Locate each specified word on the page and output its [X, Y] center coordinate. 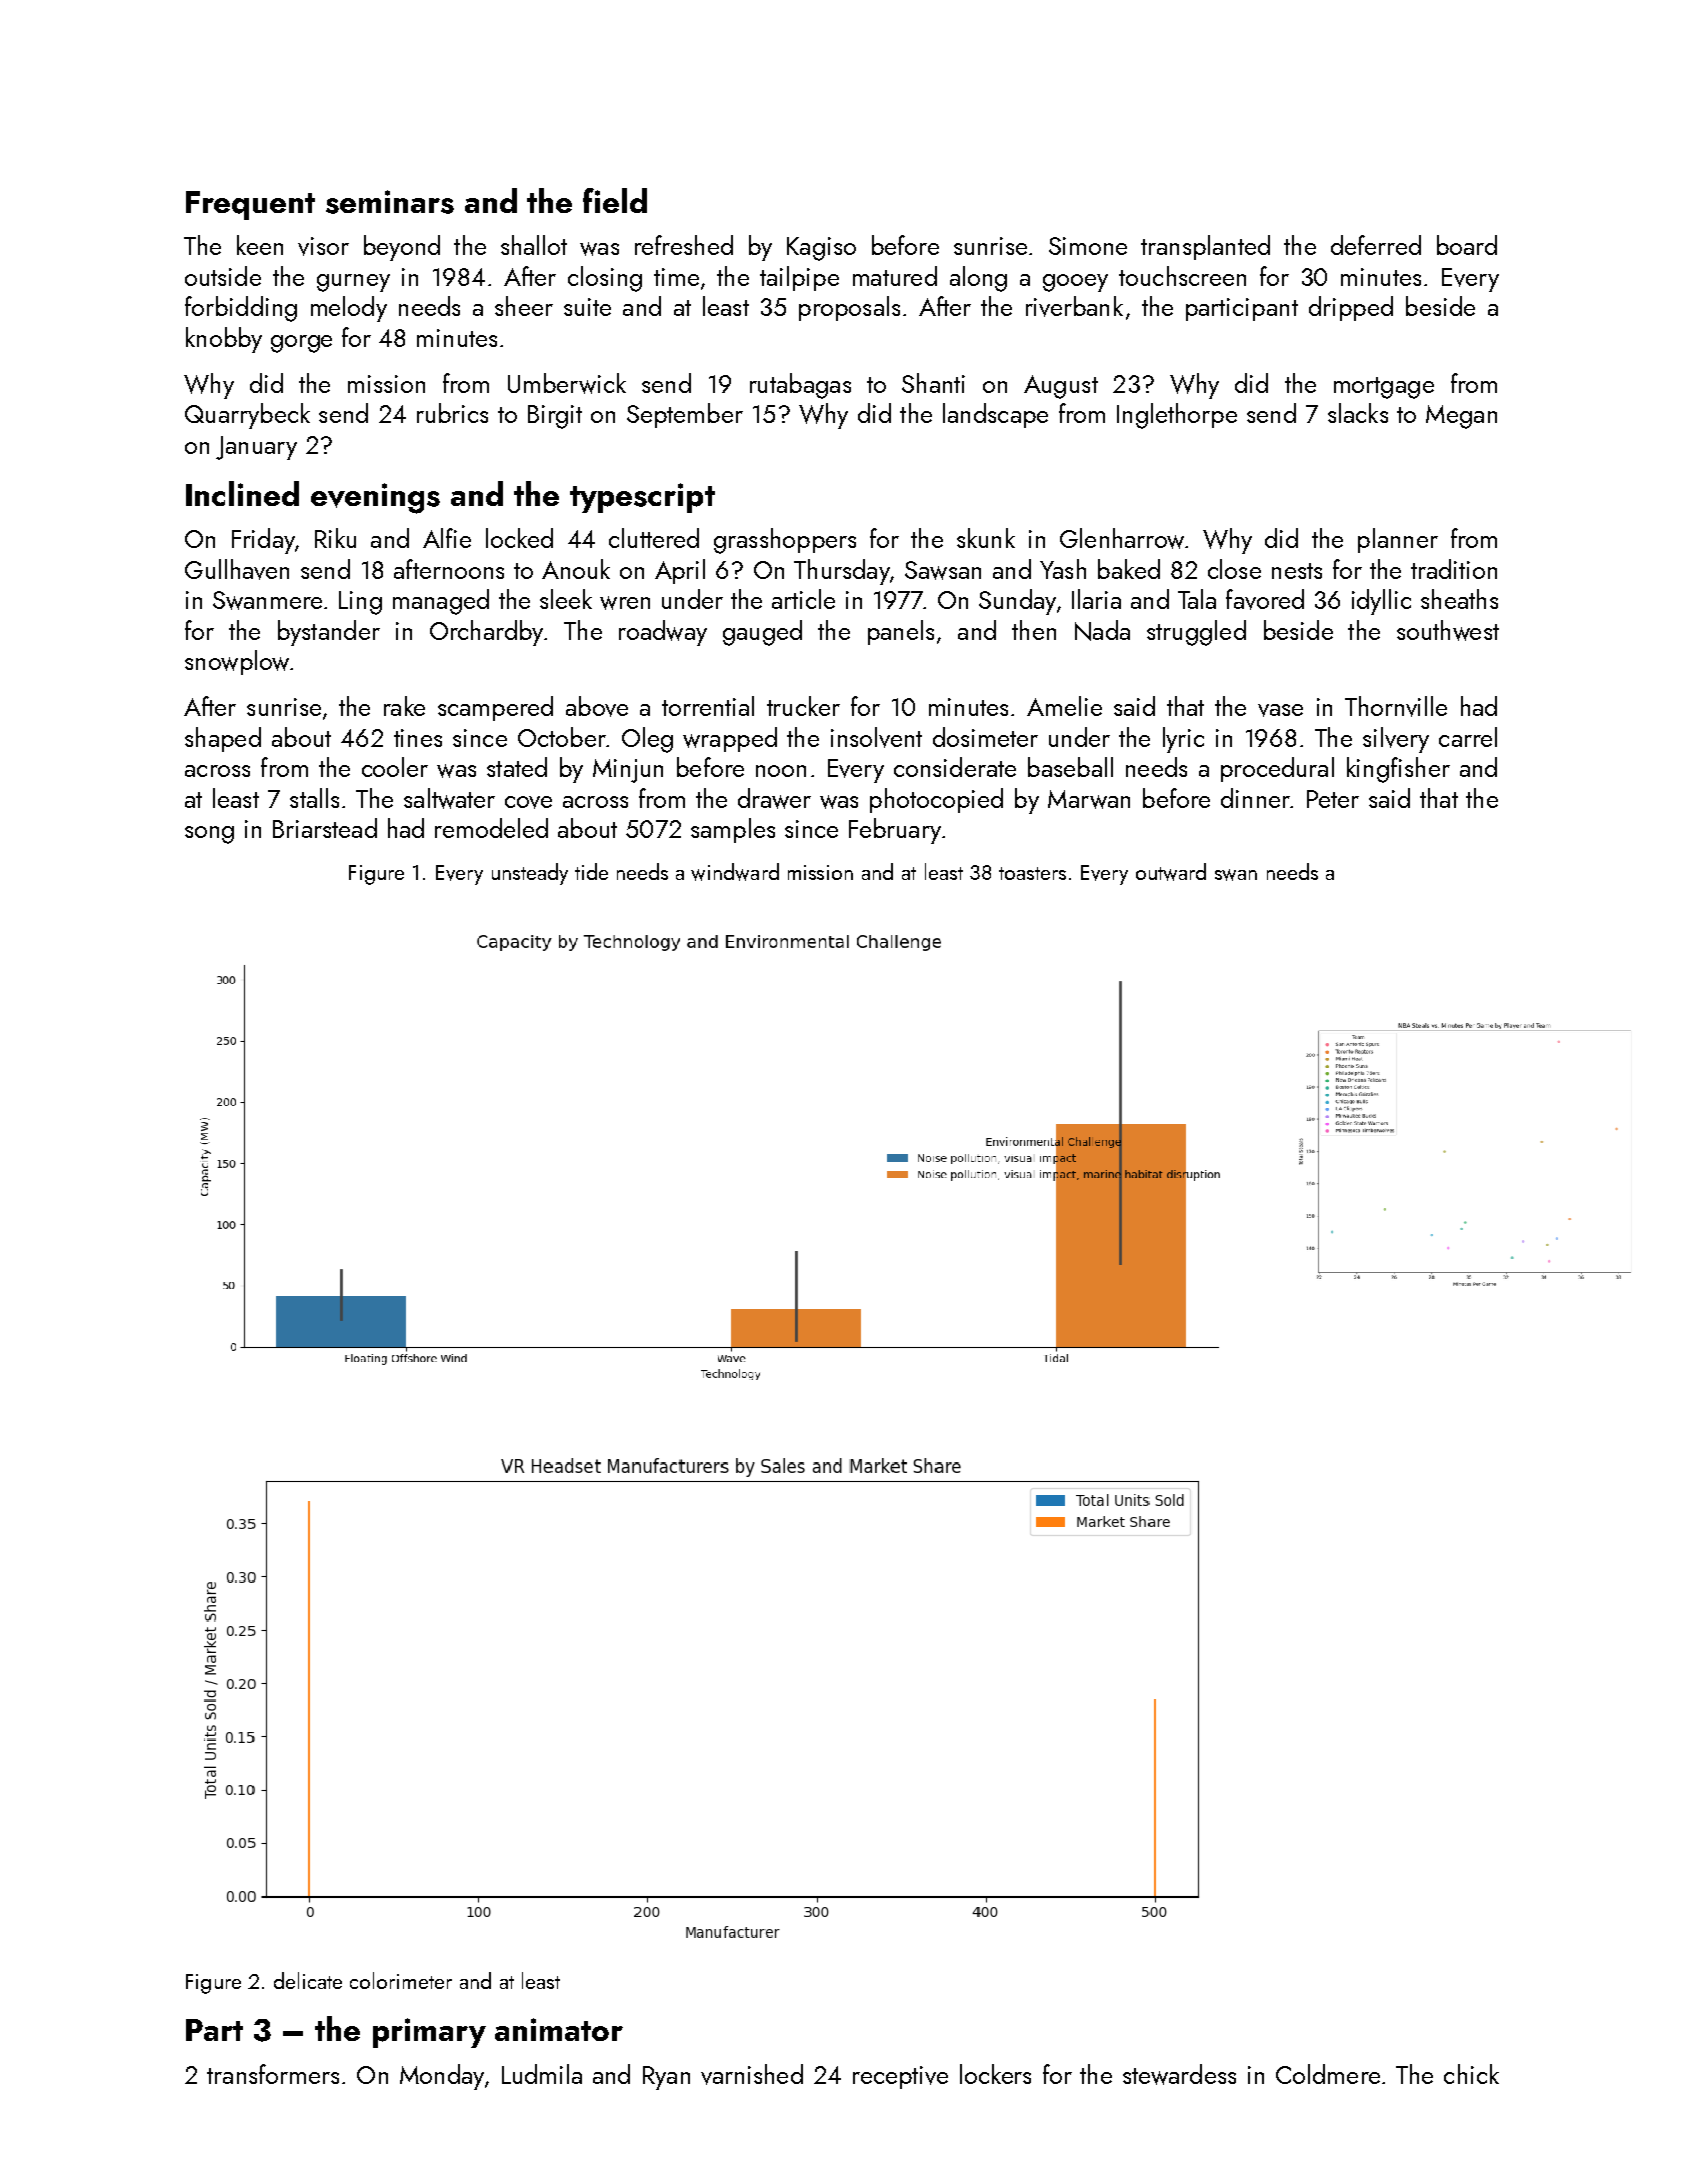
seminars [390, 202]
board [1467, 245]
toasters [1032, 873]
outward [1171, 872]
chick [1471, 2074]
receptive [900, 2077]
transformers [273, 2074]
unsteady [530, 874]
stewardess [1179, 2074]
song [209, 835]
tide [591, 871]
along [978, 279]
